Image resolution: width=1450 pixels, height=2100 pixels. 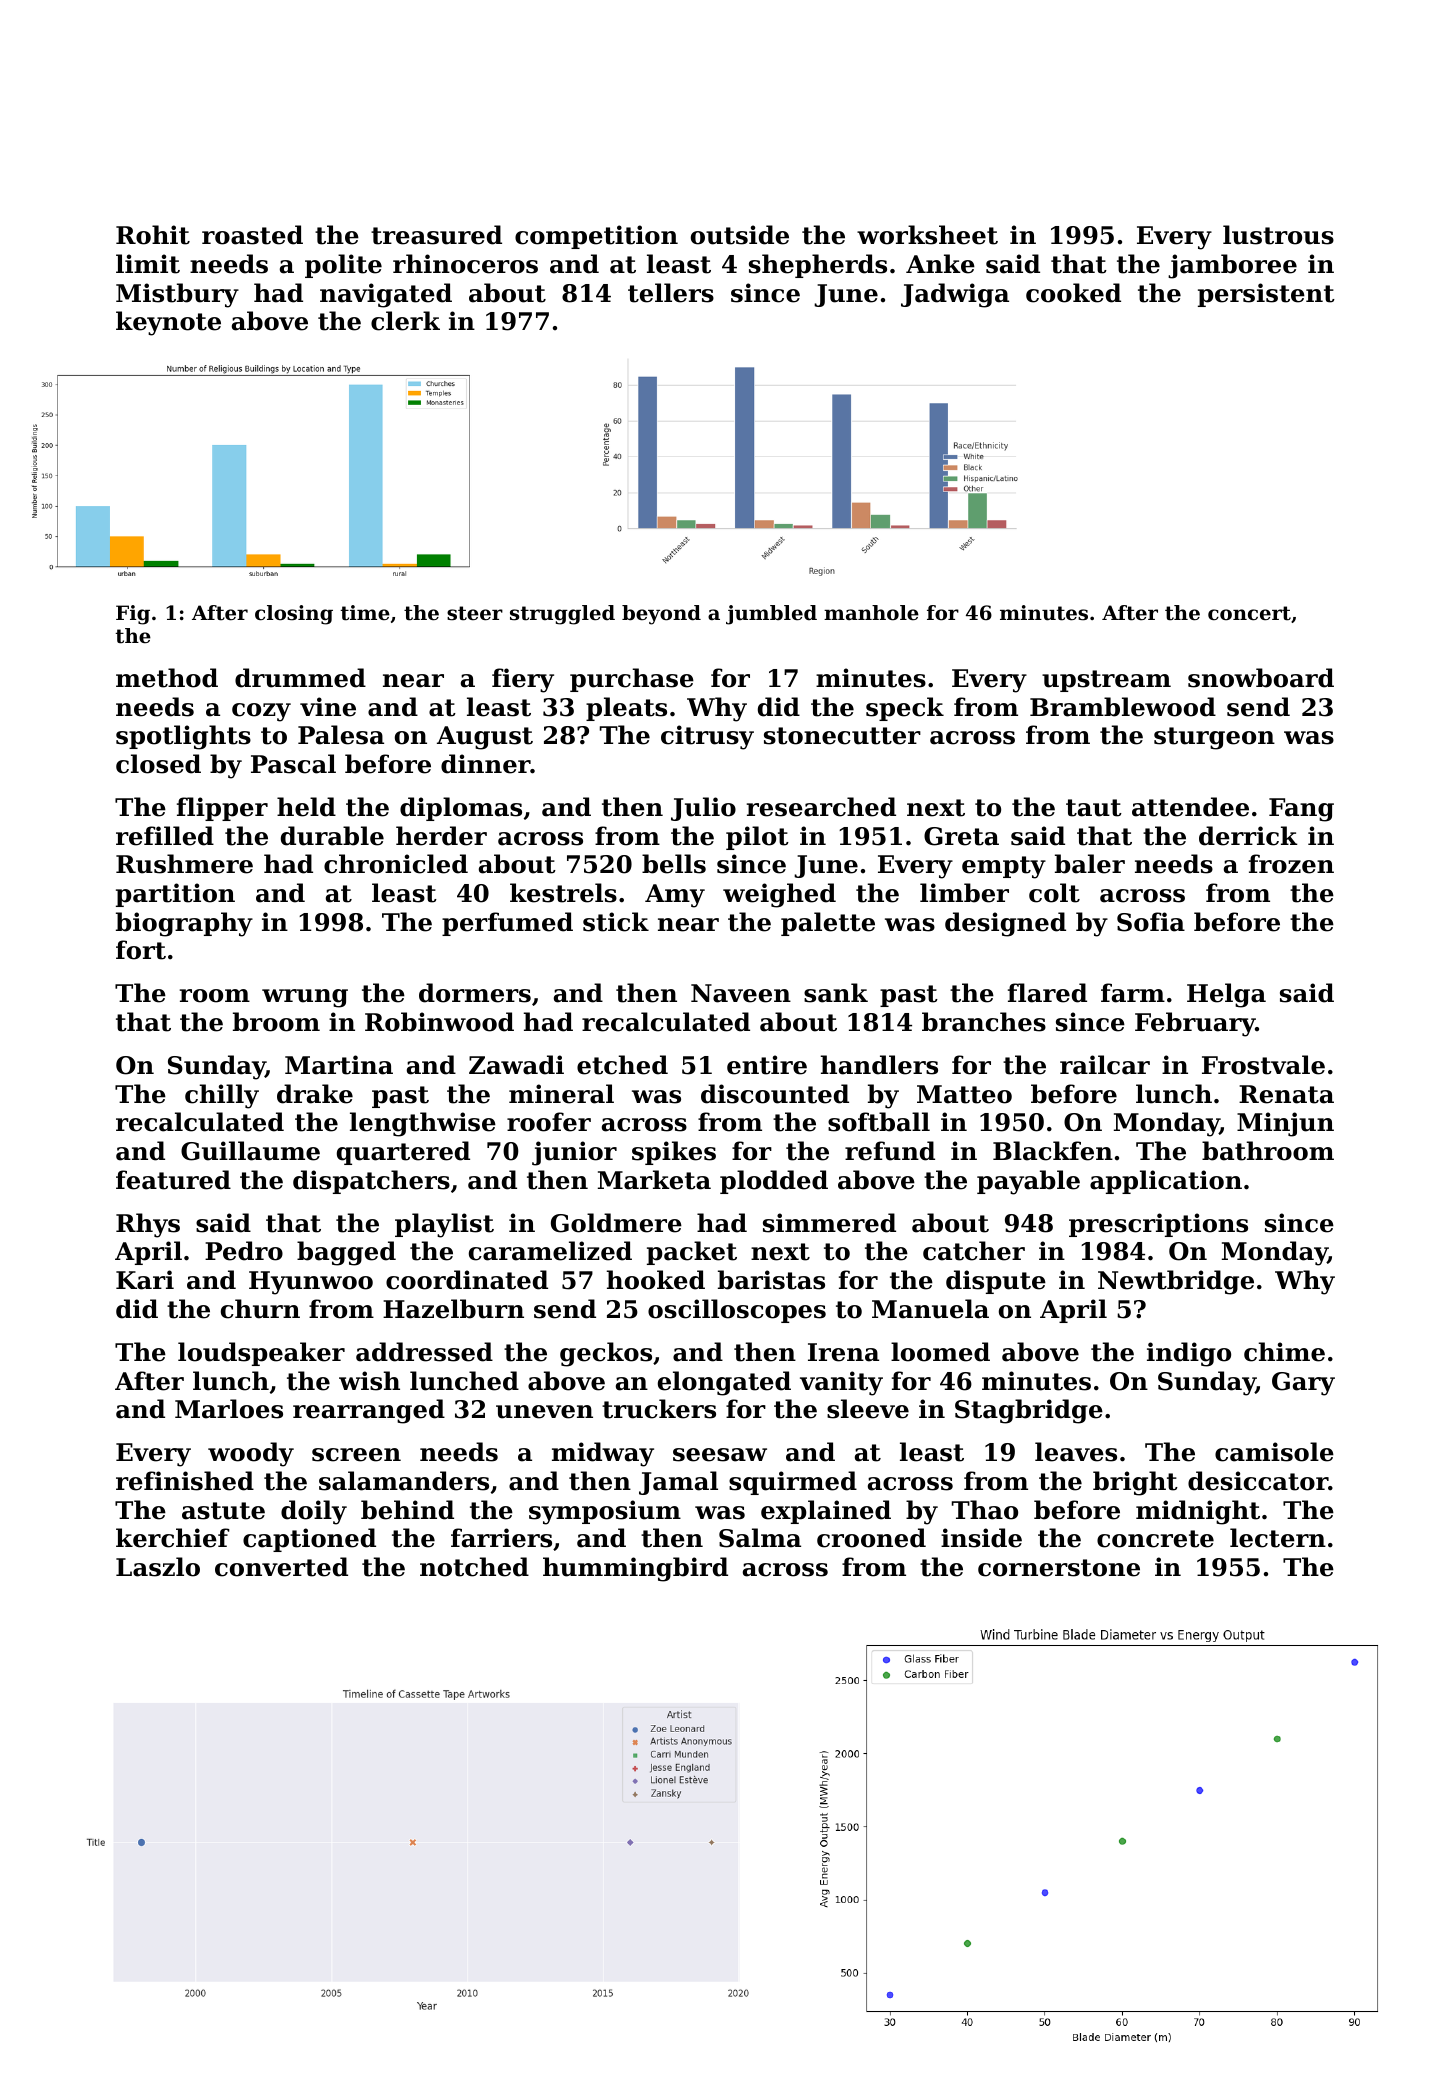 I want to click on behind, so click(x=407, y=1510).
